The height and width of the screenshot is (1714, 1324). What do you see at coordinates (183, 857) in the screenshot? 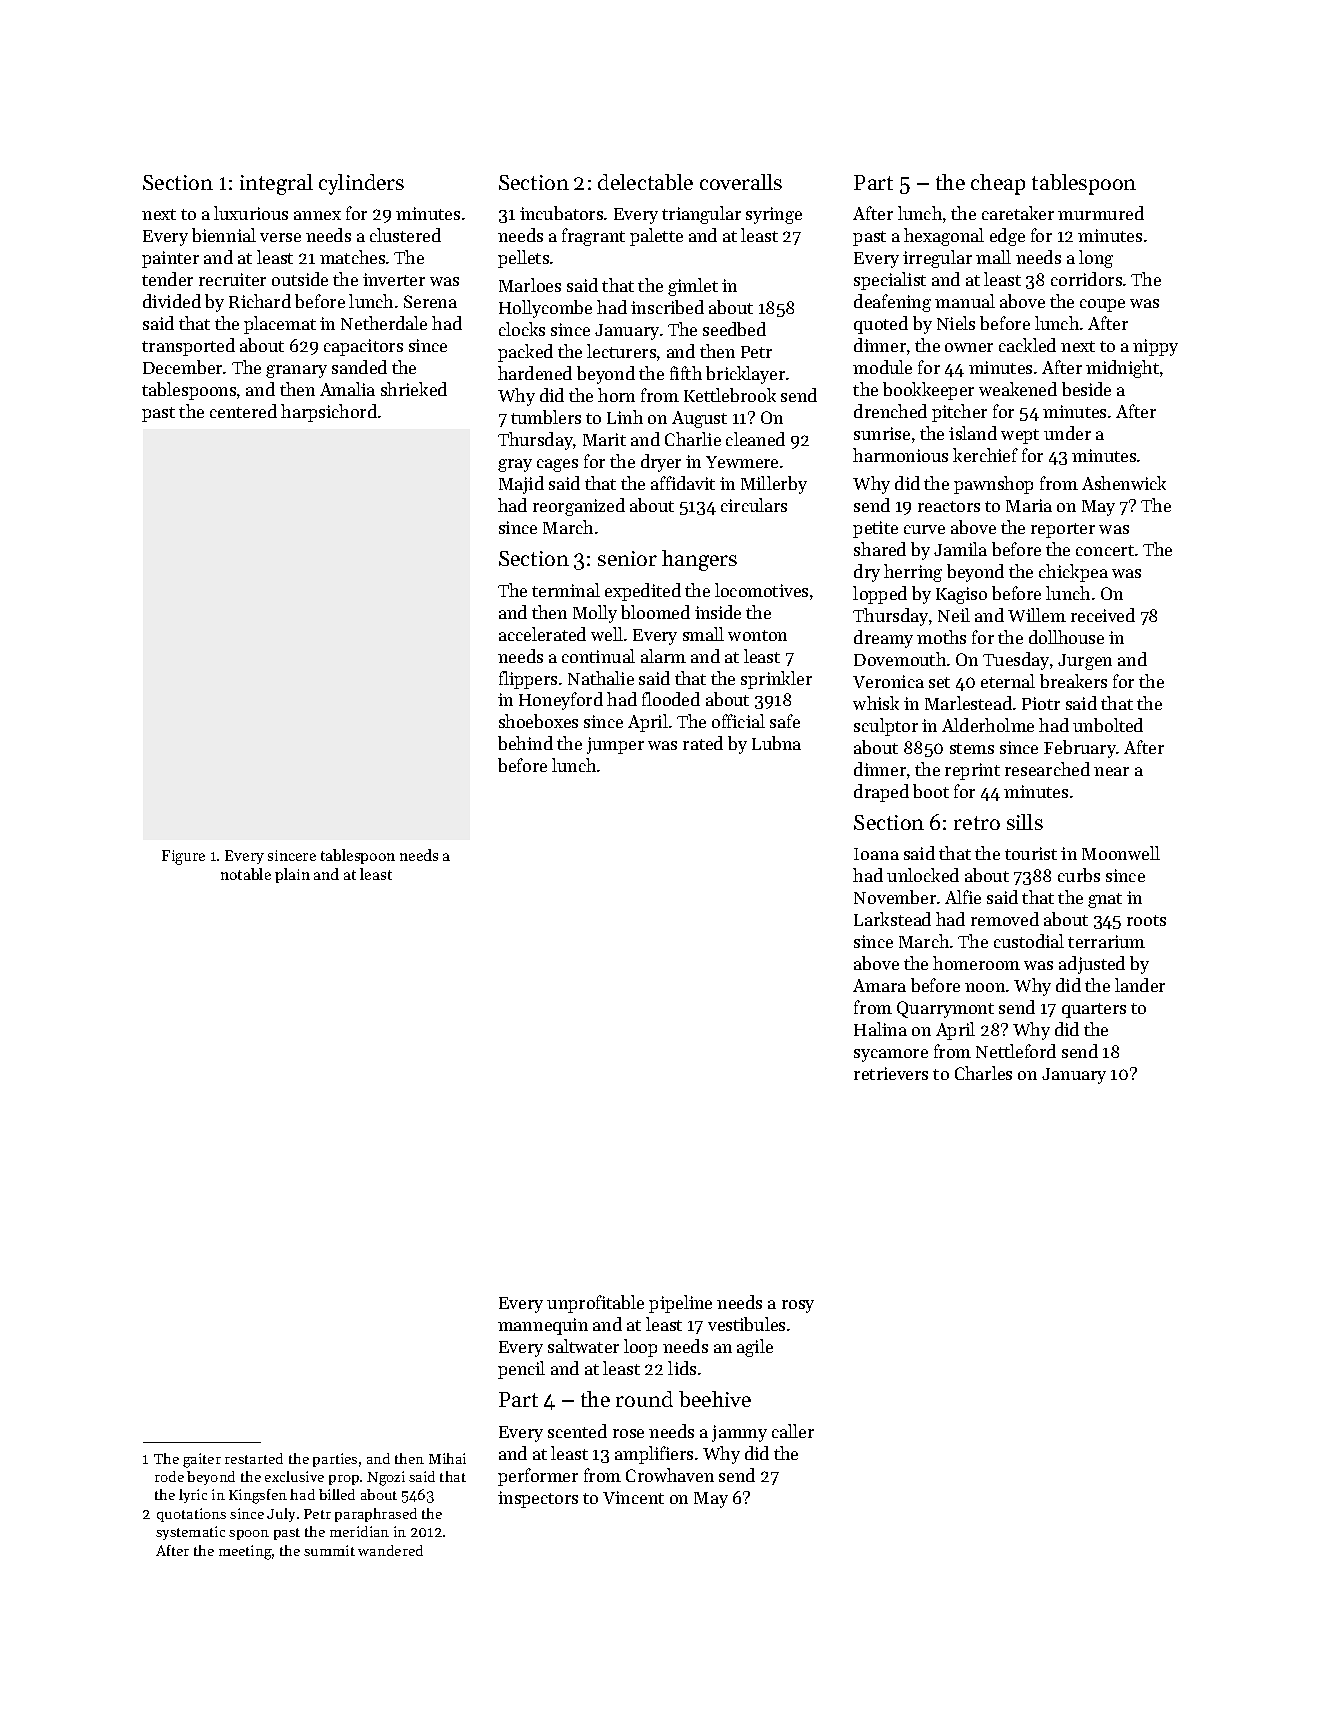
I see `Figure` at bounding box center [183, 857].
